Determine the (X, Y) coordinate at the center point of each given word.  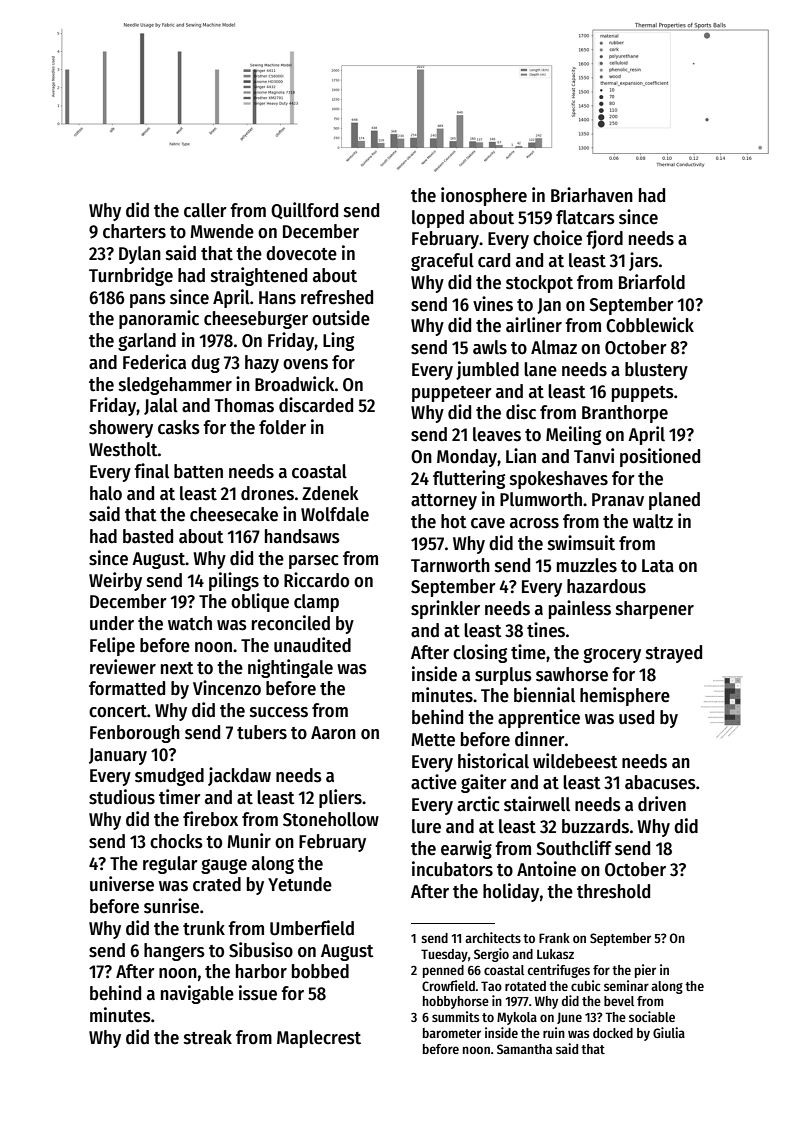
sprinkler (445, 609)
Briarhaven (592, 195)
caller (205, 210)
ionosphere (484, 196)
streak (208, 1037)
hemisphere (625, 696)
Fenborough (135, 734)
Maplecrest (319, 1039)
